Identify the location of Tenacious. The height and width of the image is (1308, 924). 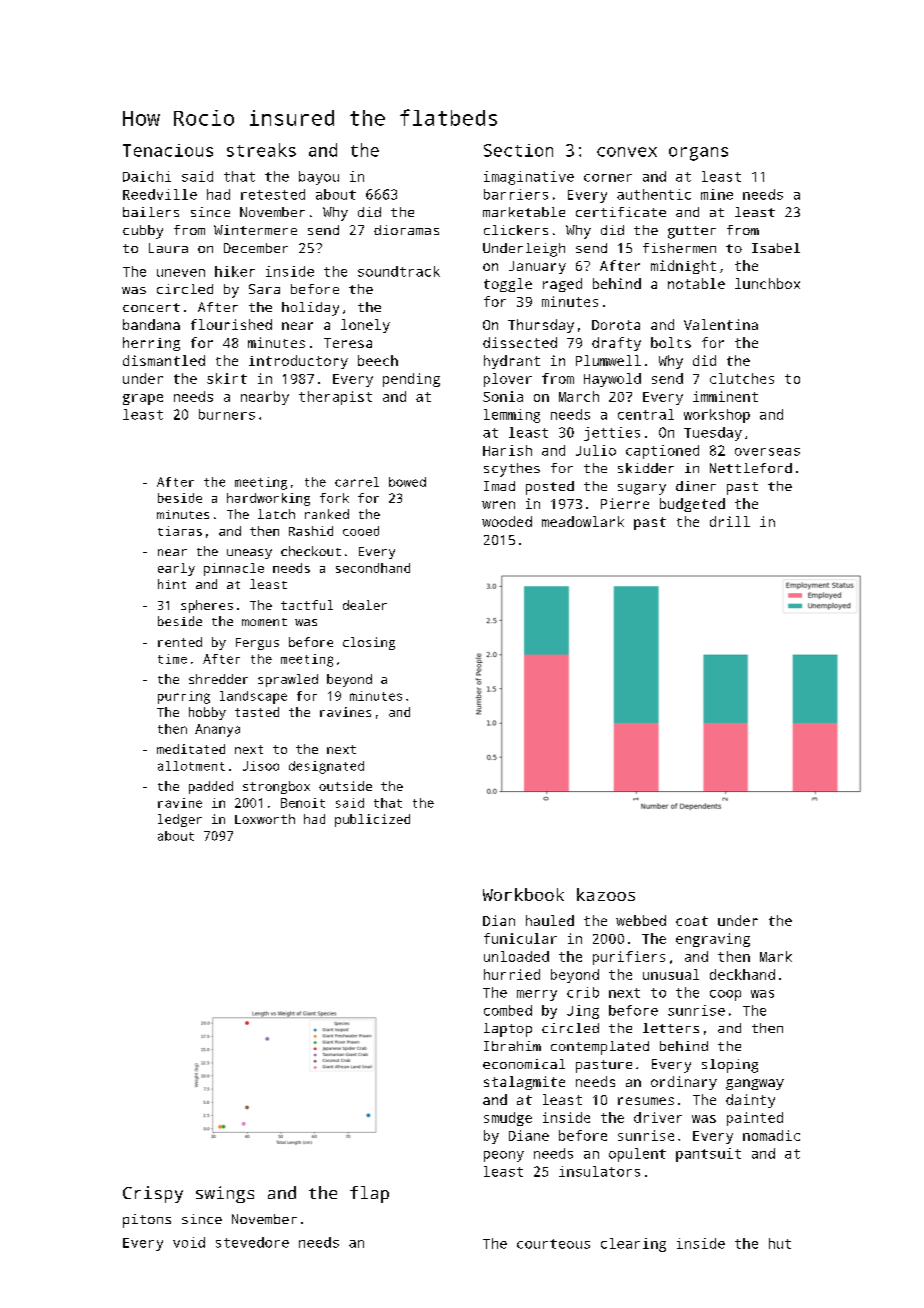
(168, 150).
